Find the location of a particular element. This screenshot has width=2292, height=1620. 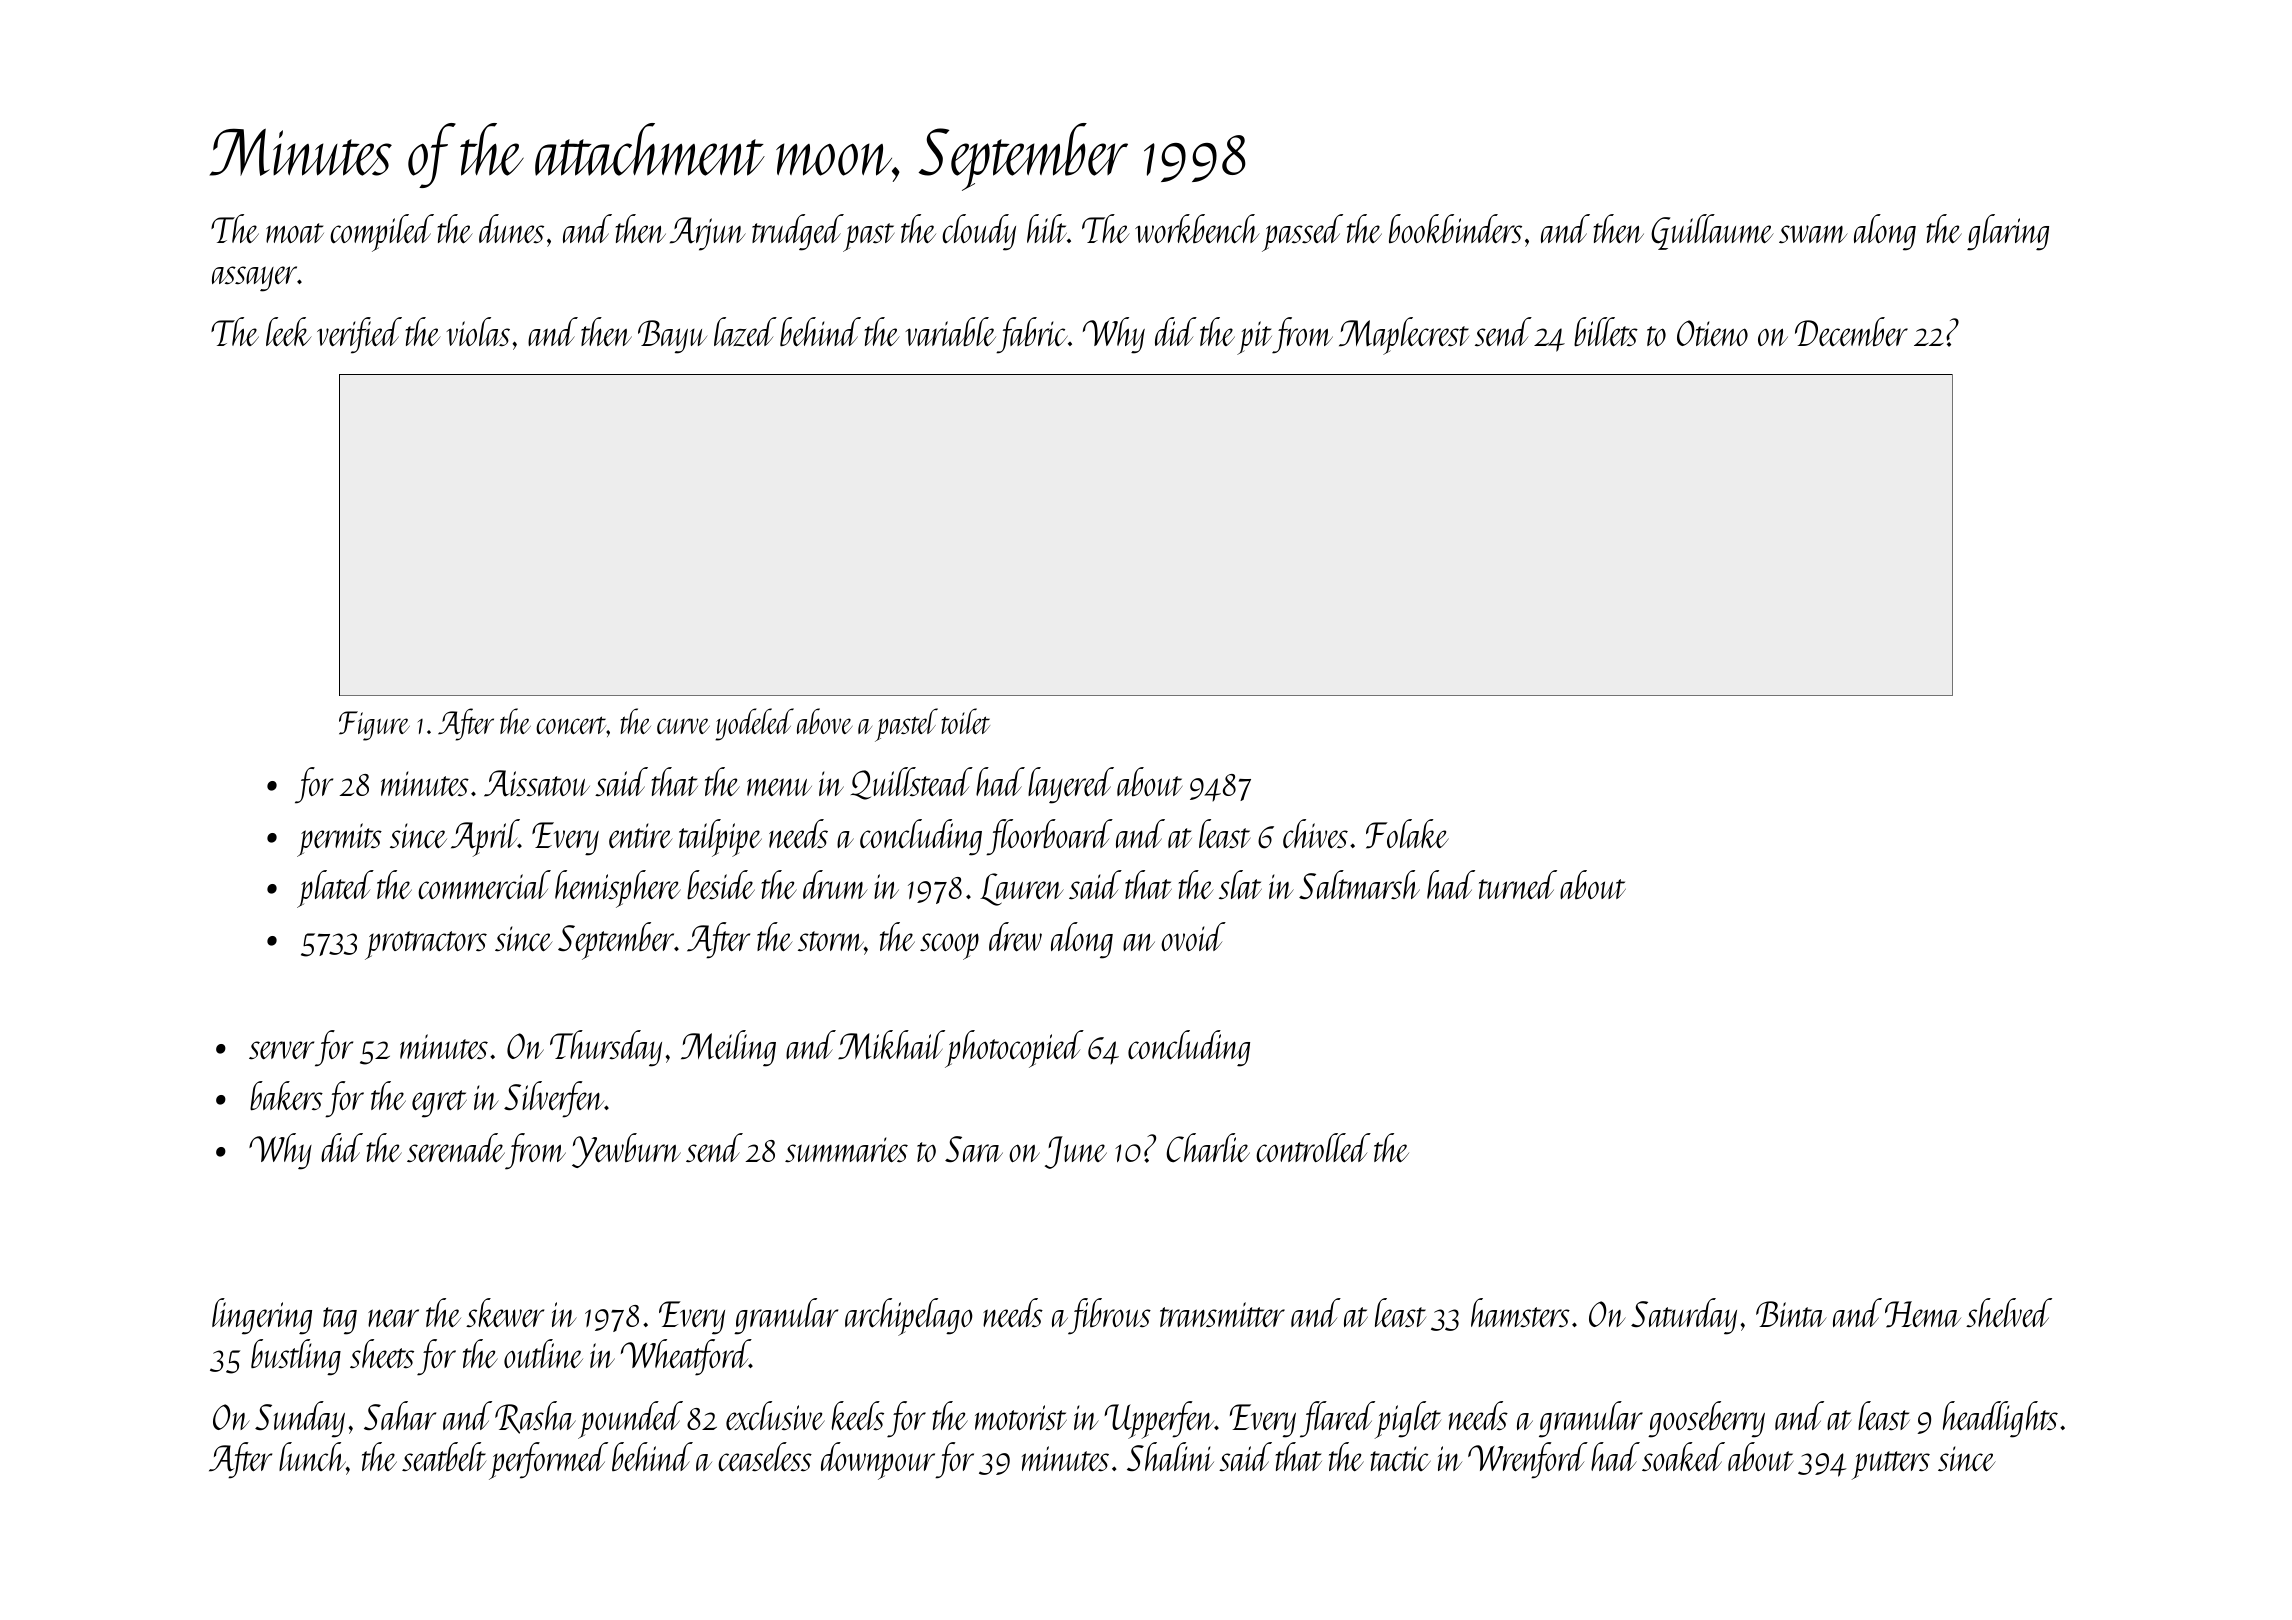

pit is located at coordinates (1254, 338).
